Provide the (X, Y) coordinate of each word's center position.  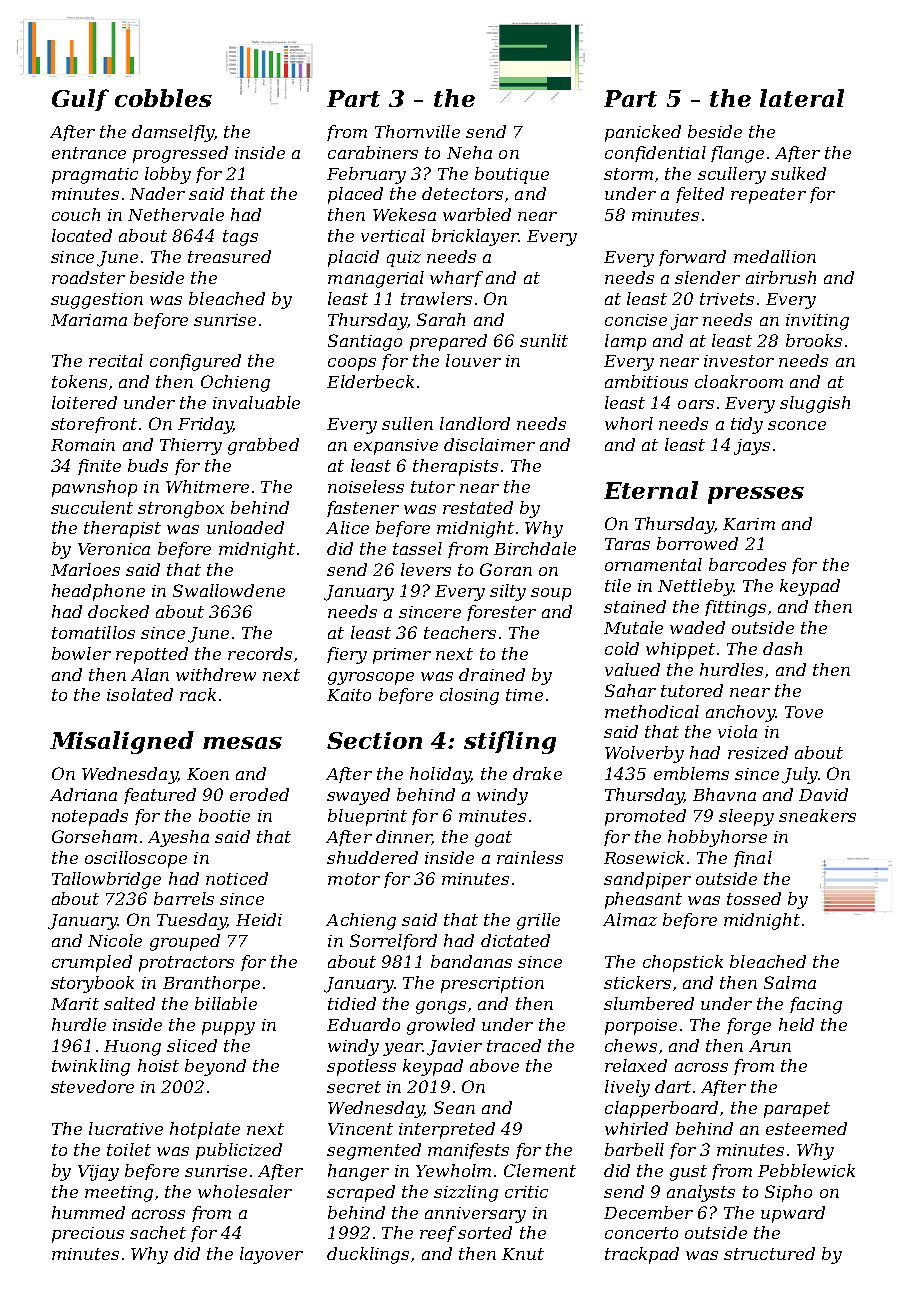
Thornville (417, 131)
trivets (727, 299)
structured (769, 1253)
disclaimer (489, 444)
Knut (523, 1254)
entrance (89, 153)
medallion (775, 256)
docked (118, 611)
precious (88, 1235)
